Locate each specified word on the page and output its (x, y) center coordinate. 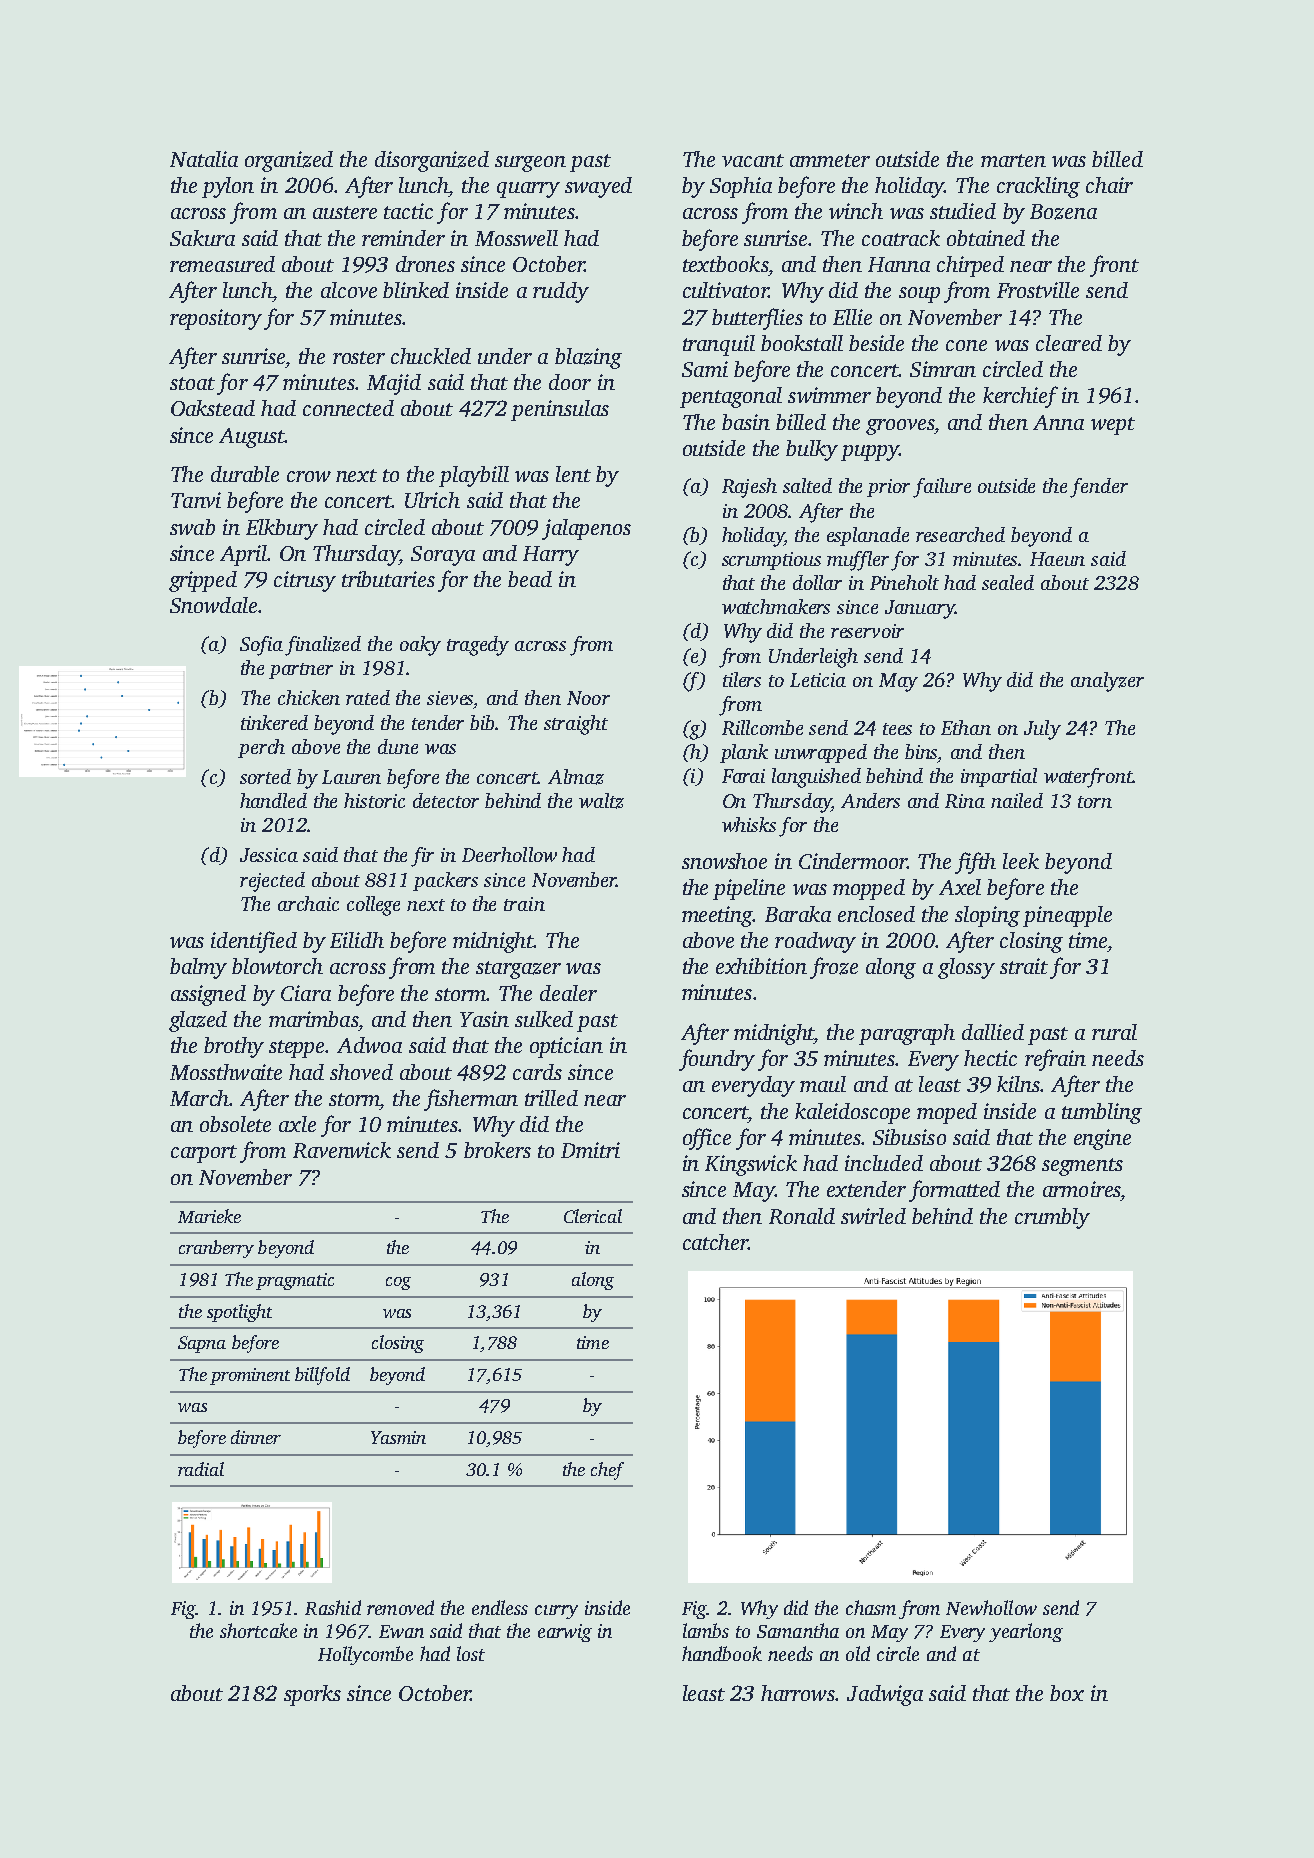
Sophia (741, 187)
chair (1109, 185)
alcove (349, 290)
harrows (798, 1693)
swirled (873, 1216)
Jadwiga (885, 1695)
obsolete (235, 1124)
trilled (551, 1098)
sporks (312, 1695)
